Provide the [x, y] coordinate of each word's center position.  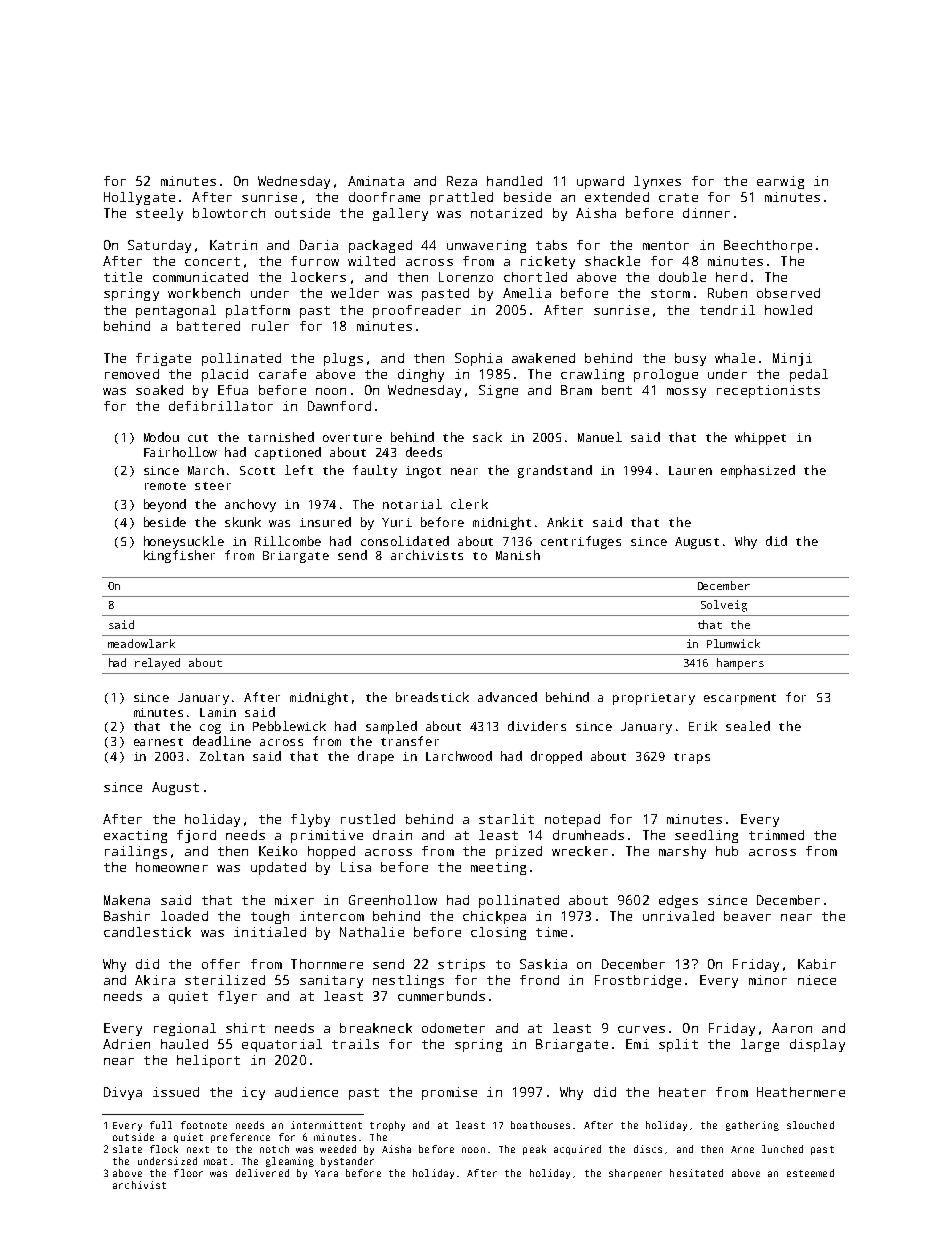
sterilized [225, 980]
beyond [165, 505]
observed [788, 293]
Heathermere [801, 1092]
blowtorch [229, 213]
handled [514, 181]
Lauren [690, 470]
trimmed [776, 835]
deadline [222, 741]
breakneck [376, 1028]
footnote [204, 1125]
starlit [506, 819]
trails [355, 1044]
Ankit [565, 522]
